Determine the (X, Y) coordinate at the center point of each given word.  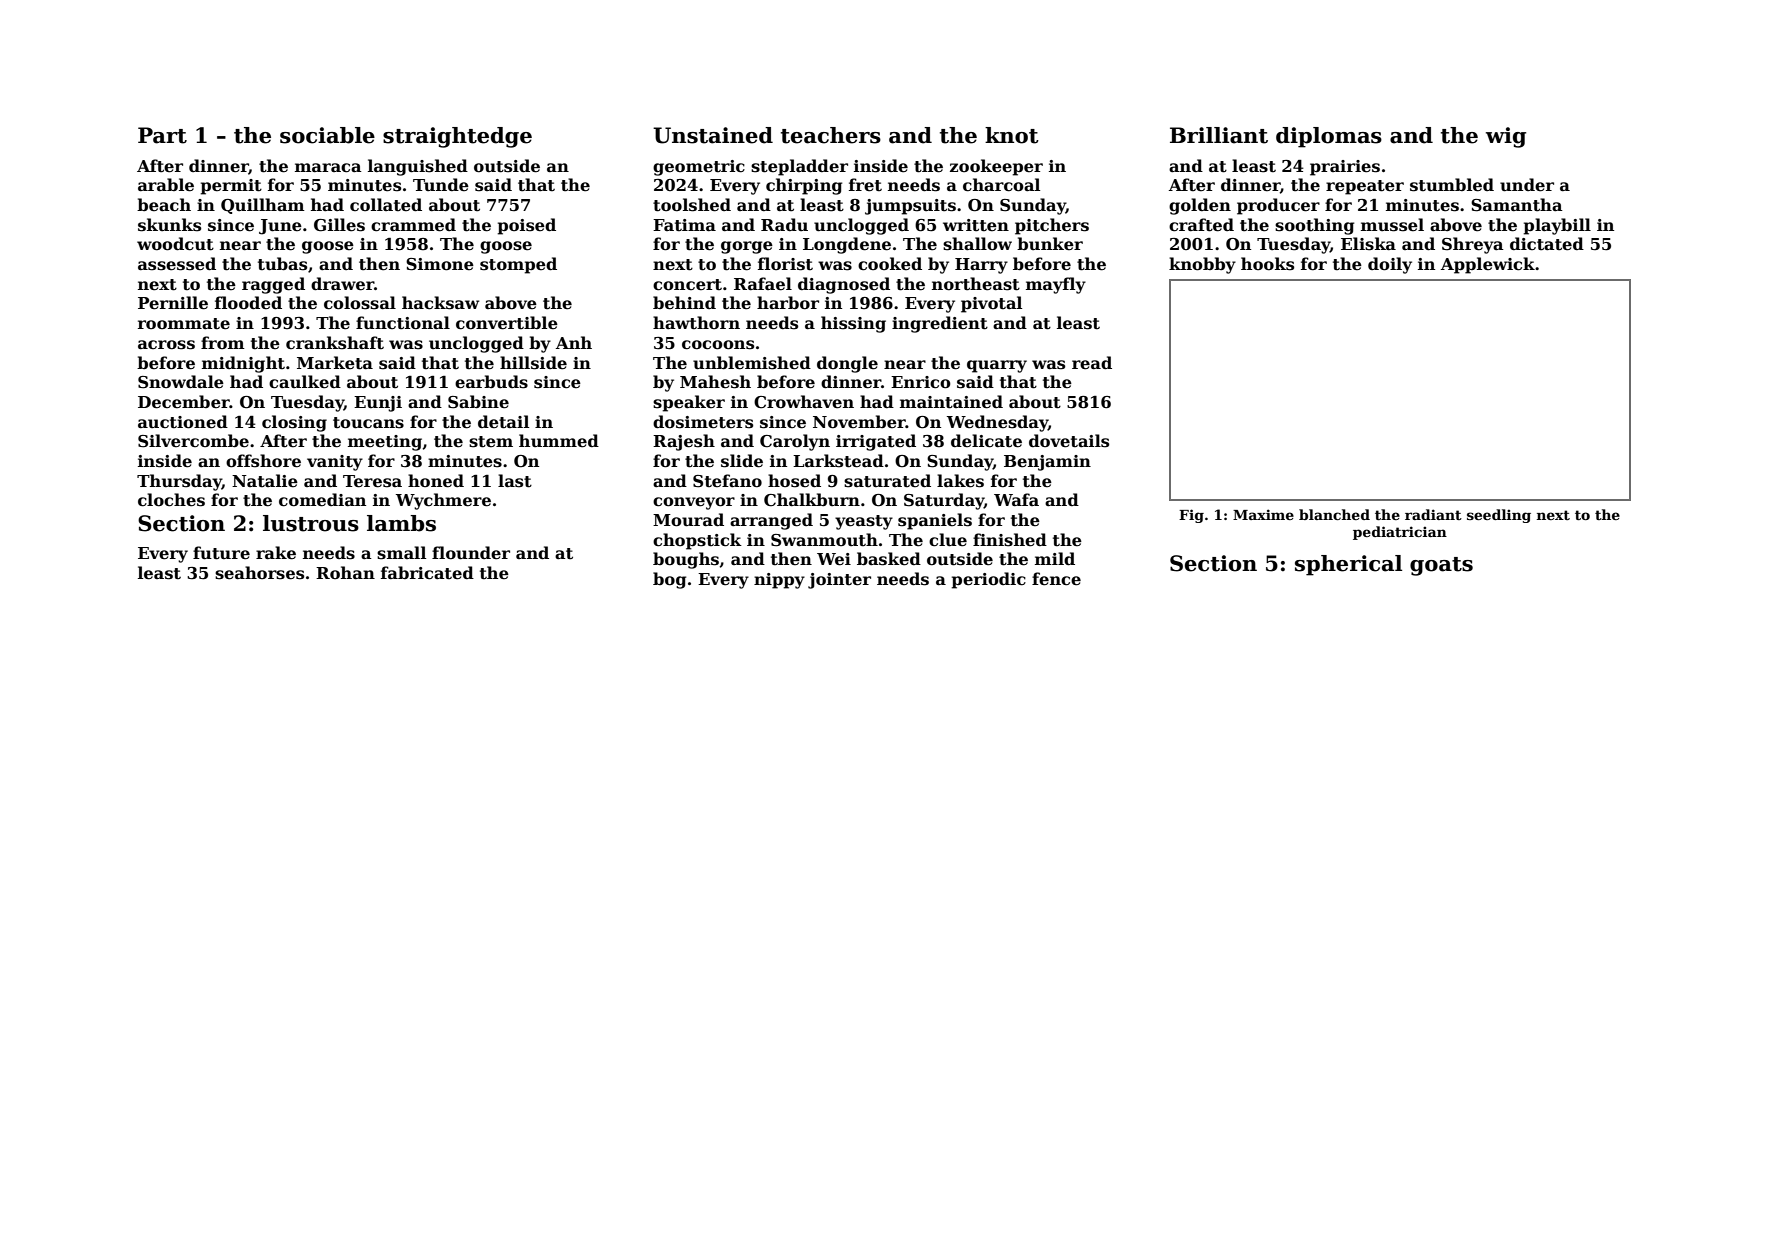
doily (1390, 265)
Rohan (345, 572)
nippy (779, 581)
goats (1441, 566)
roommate (184, 324)
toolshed (692, 205)
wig (1506, 137)
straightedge (457, 137)
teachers (831, 135)
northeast (976, 284)
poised (526, 226)
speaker (689, 403)
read (1092, 363)
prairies (1345, 168)
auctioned (183, 422)
